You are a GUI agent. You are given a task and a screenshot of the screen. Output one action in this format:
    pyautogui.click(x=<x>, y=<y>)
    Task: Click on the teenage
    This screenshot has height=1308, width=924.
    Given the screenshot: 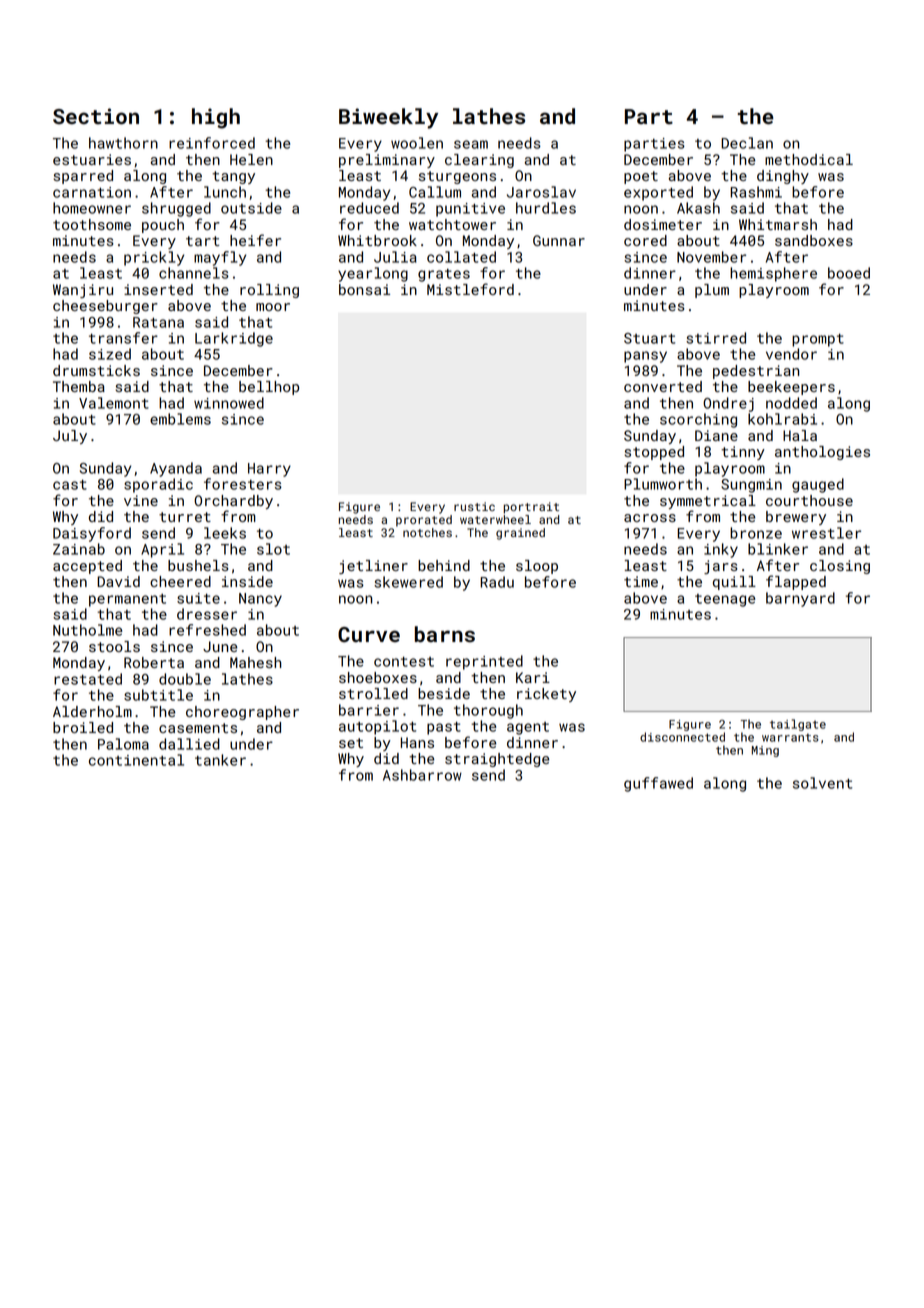 What is the action you would take?
    pyautogui.click(x=725, y=600)
